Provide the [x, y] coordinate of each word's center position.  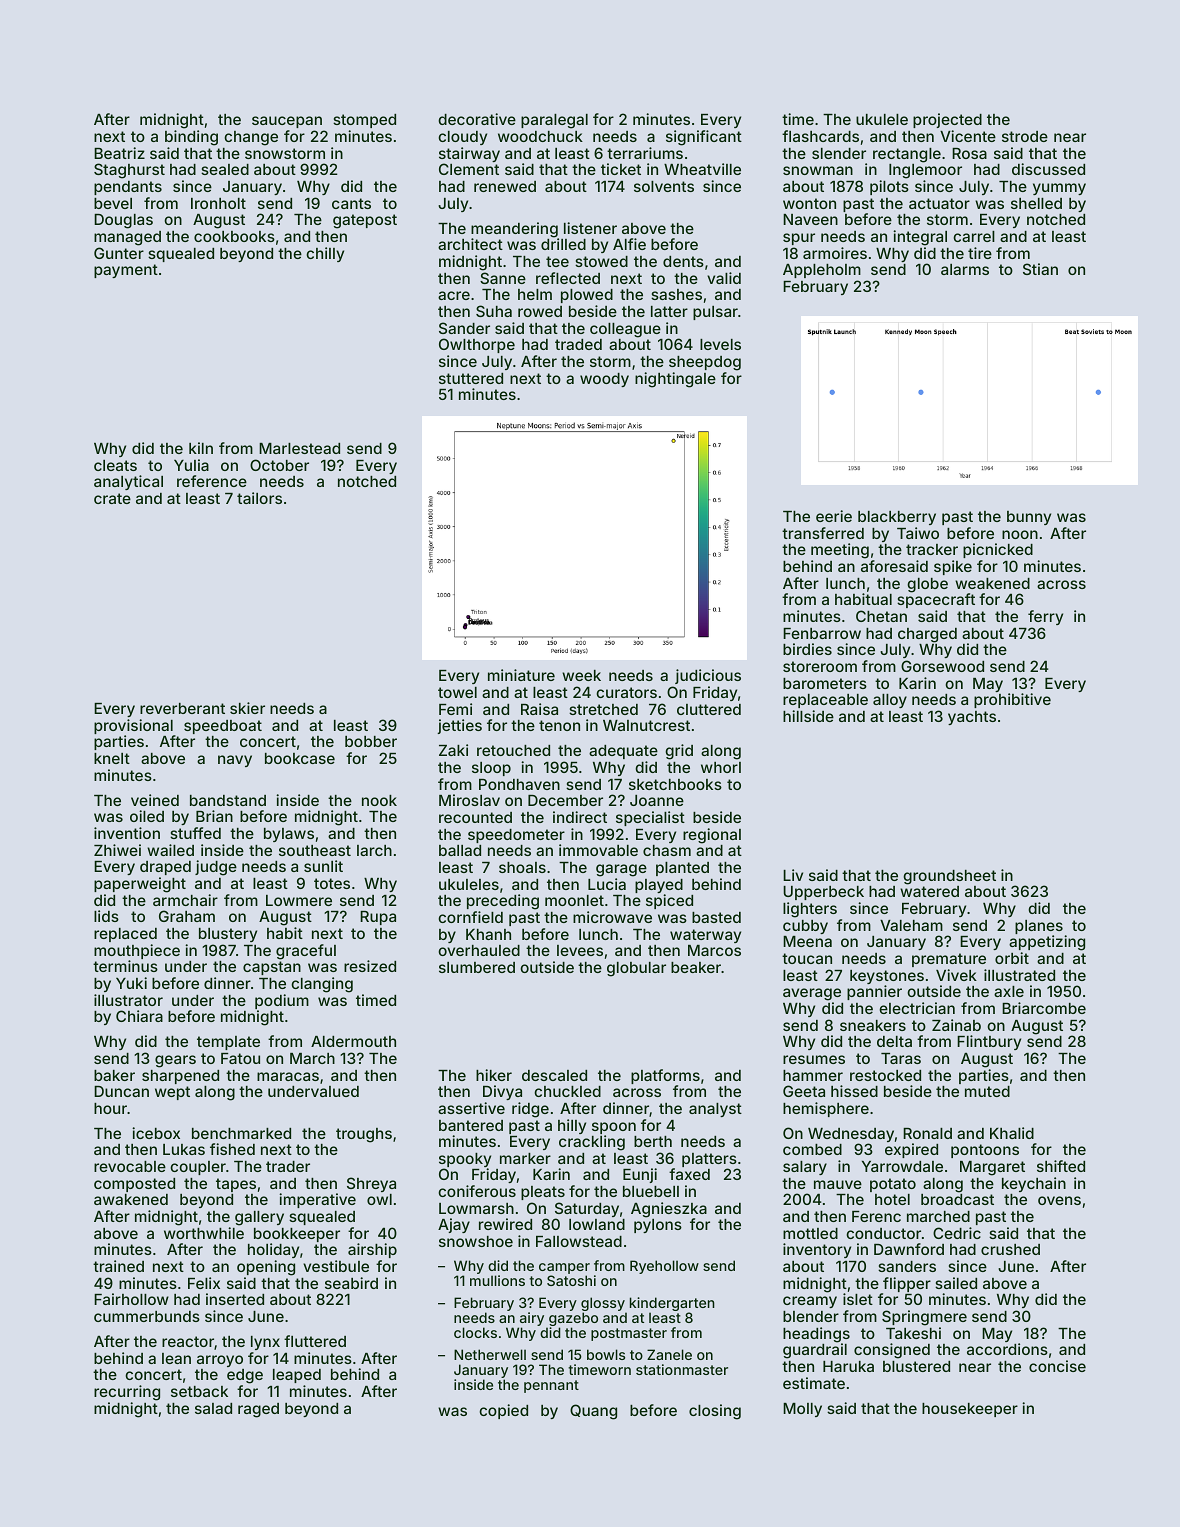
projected [947, 120]
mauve [838, 1184]
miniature [521, 675]
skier [247, 708]
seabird [351, 1283]
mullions [497, 1280]
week [581, 675]
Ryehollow [664, 1267]
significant [704, 138]
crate [112, 498]
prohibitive [1012, 700]
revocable [130, 1166]
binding [191, 138]
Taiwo [918, 533]
